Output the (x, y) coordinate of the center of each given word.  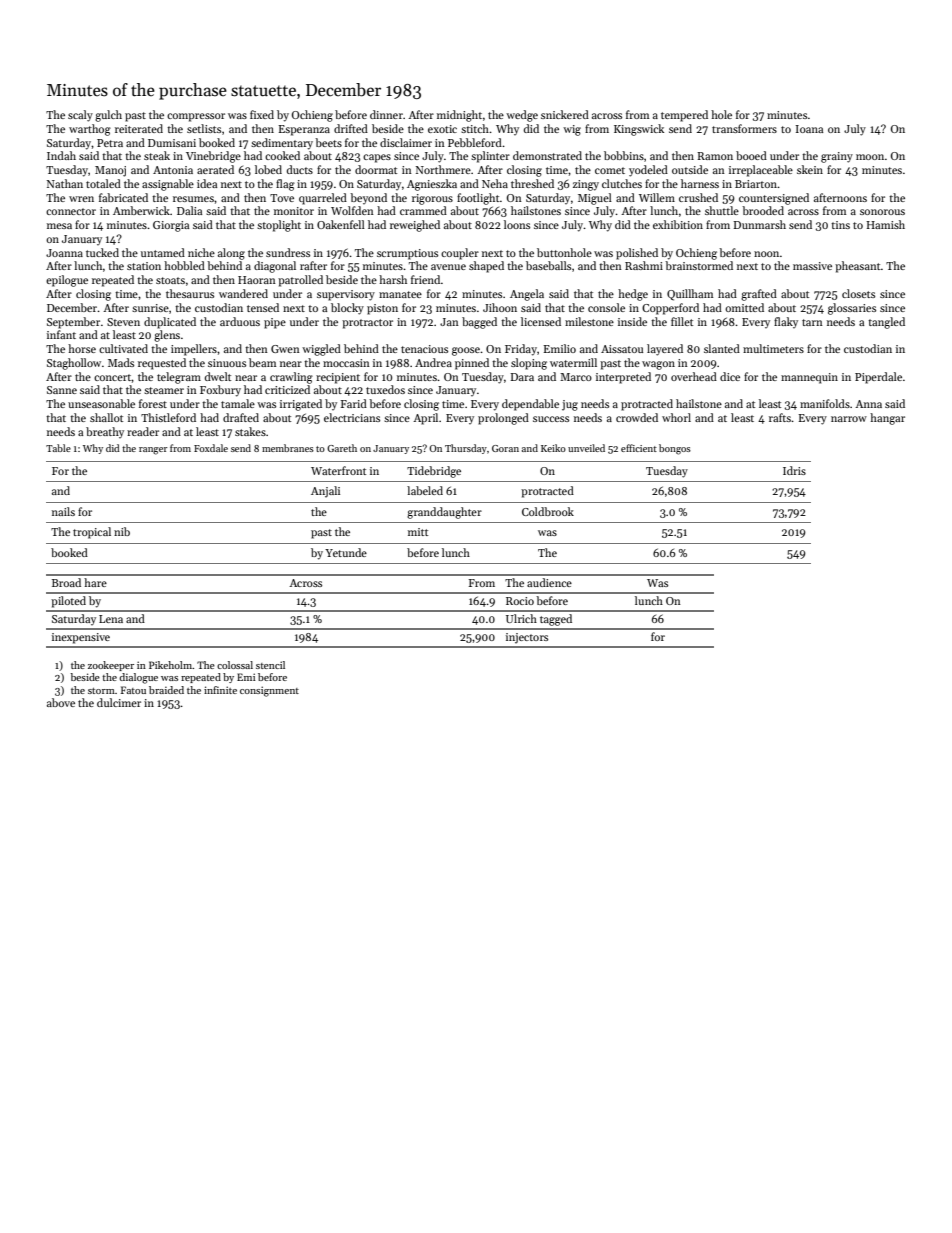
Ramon (715, 156)
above (61, 702)
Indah (61, 155)
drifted (351, 128)
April (425, 419)
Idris (794, 470)
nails (63, 511)
